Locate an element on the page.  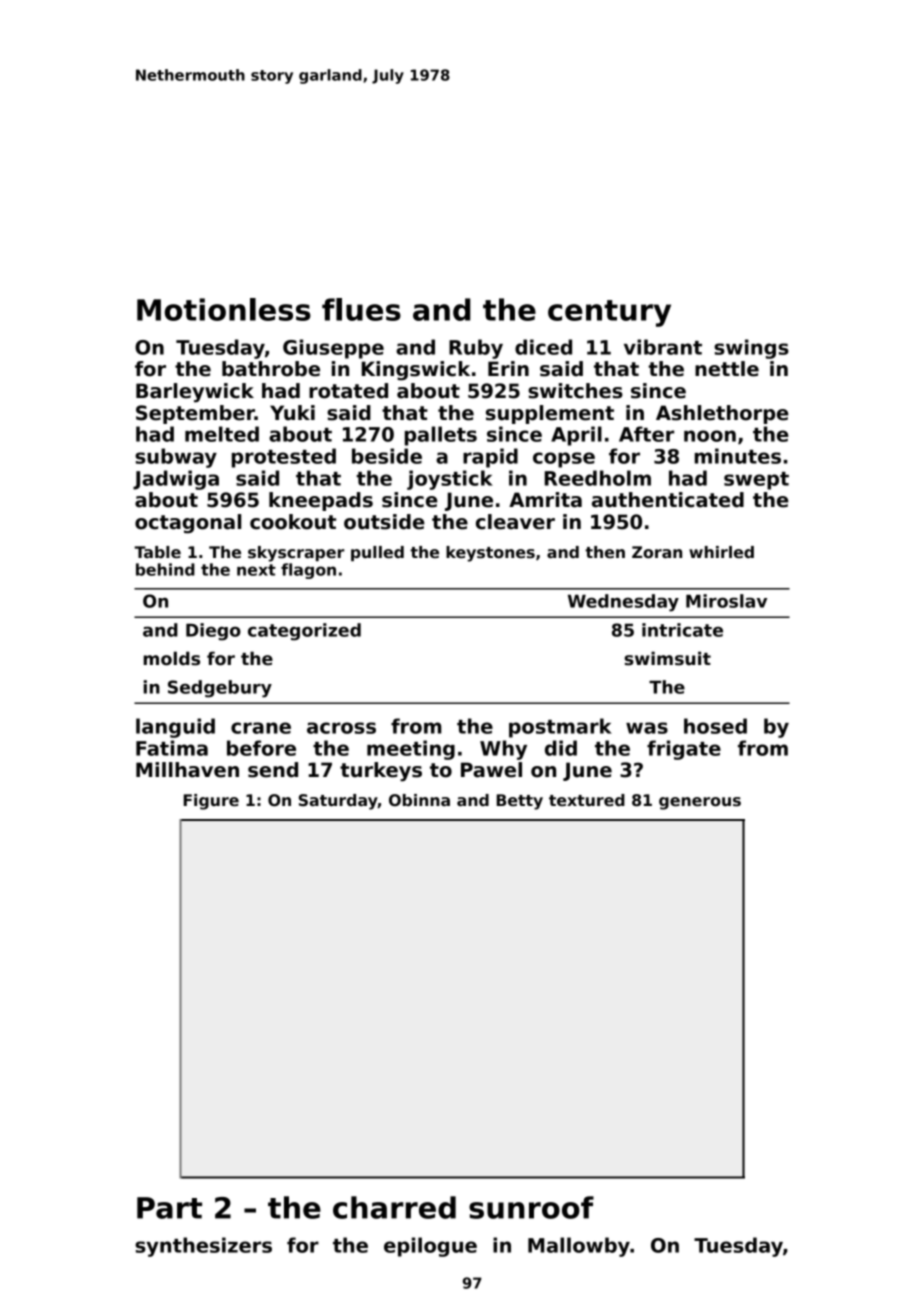
Barleywick is located at coordinates (195, 393).
